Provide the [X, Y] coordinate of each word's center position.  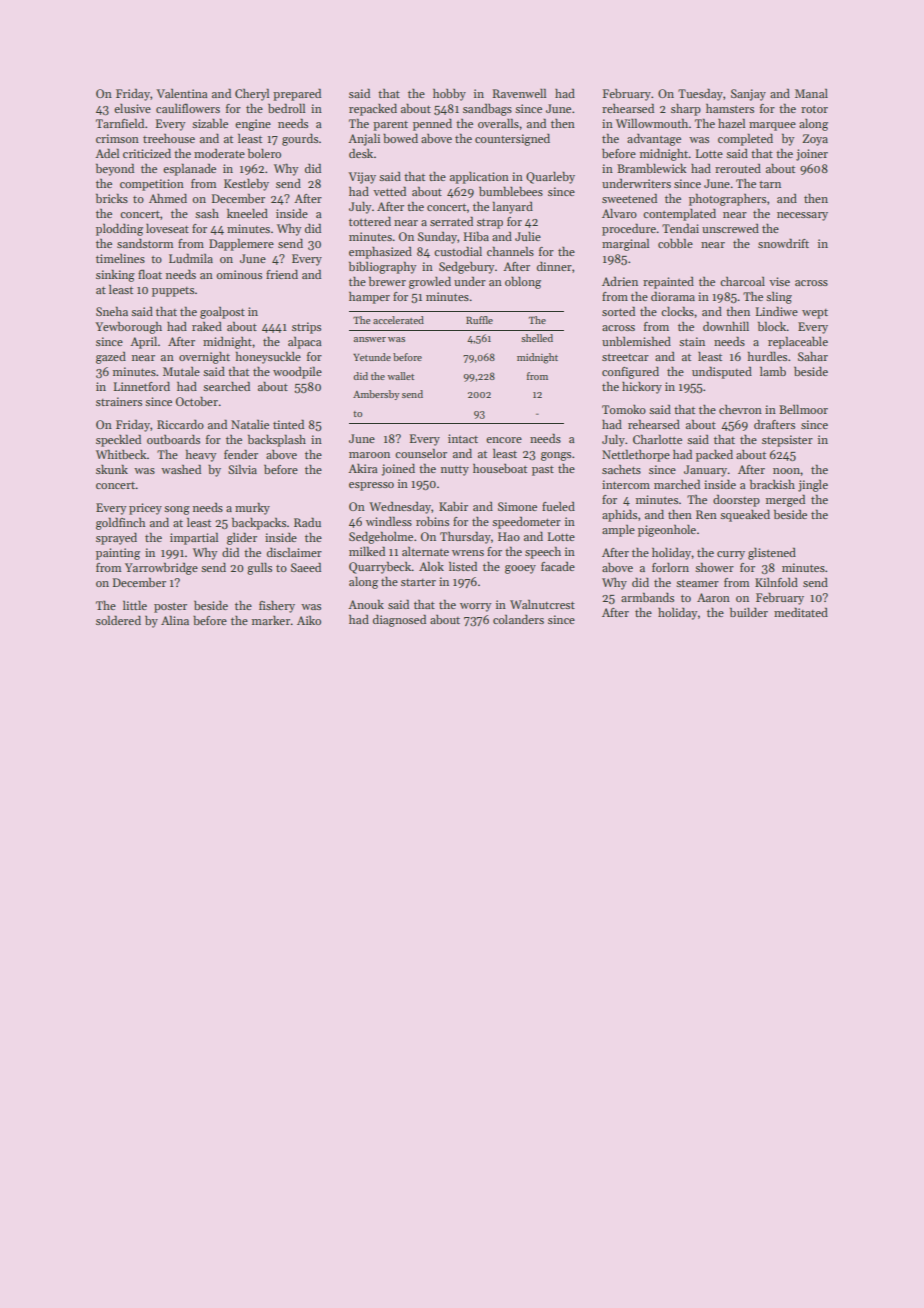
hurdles [767, 356]
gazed [111, 357]
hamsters [730, 108]
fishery [277, 607]
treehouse [169, 138]
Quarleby [550, 178]
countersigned [512, 140]
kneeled [247, 213]
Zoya [815, 140]
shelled [537, 338]
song [177, 510]
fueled [558, 506]
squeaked [745, 516]
